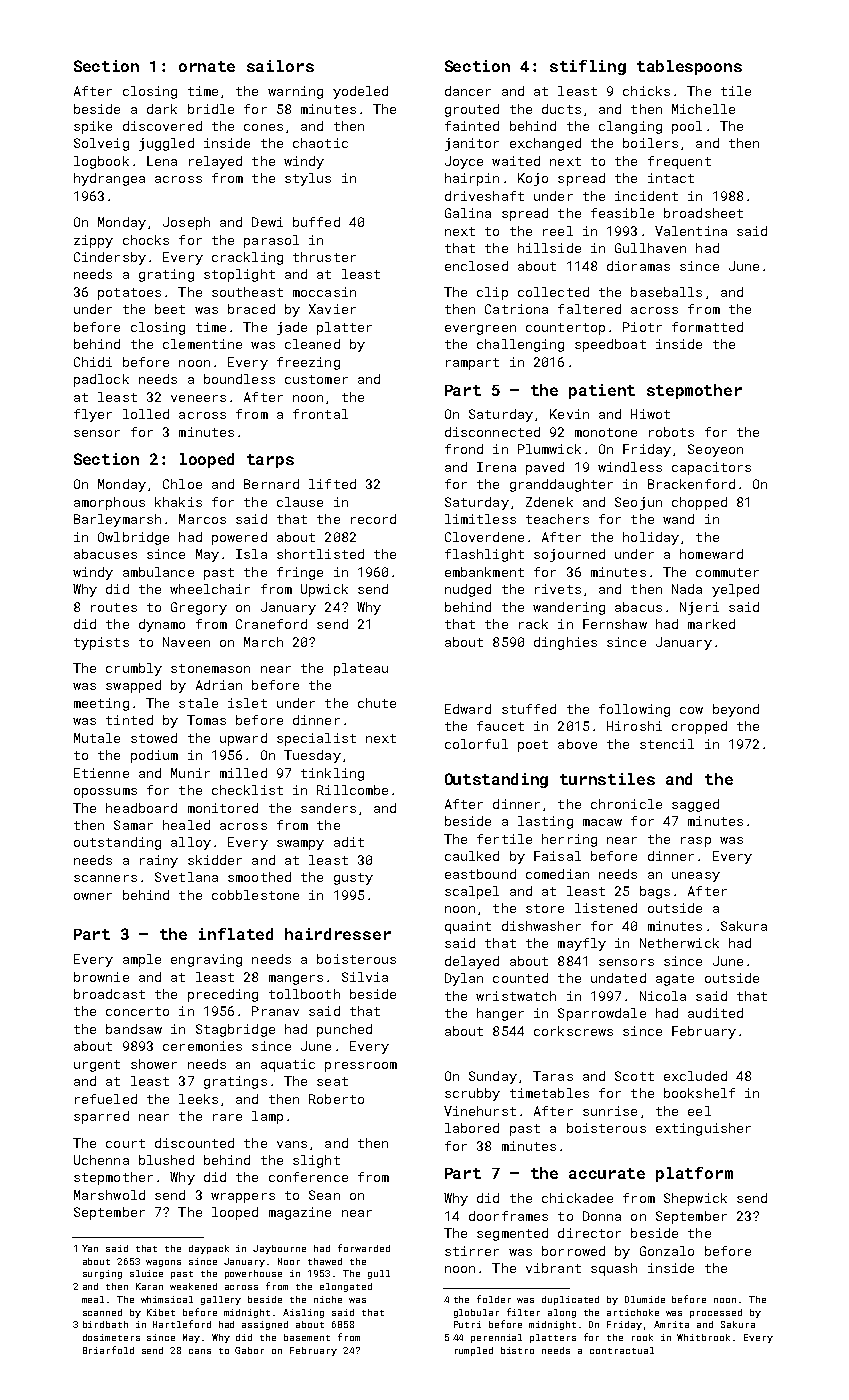  What do you see at coordinates (207, 66) in the screenshot?
I see `ornate` at bounding box center [207, 66].
